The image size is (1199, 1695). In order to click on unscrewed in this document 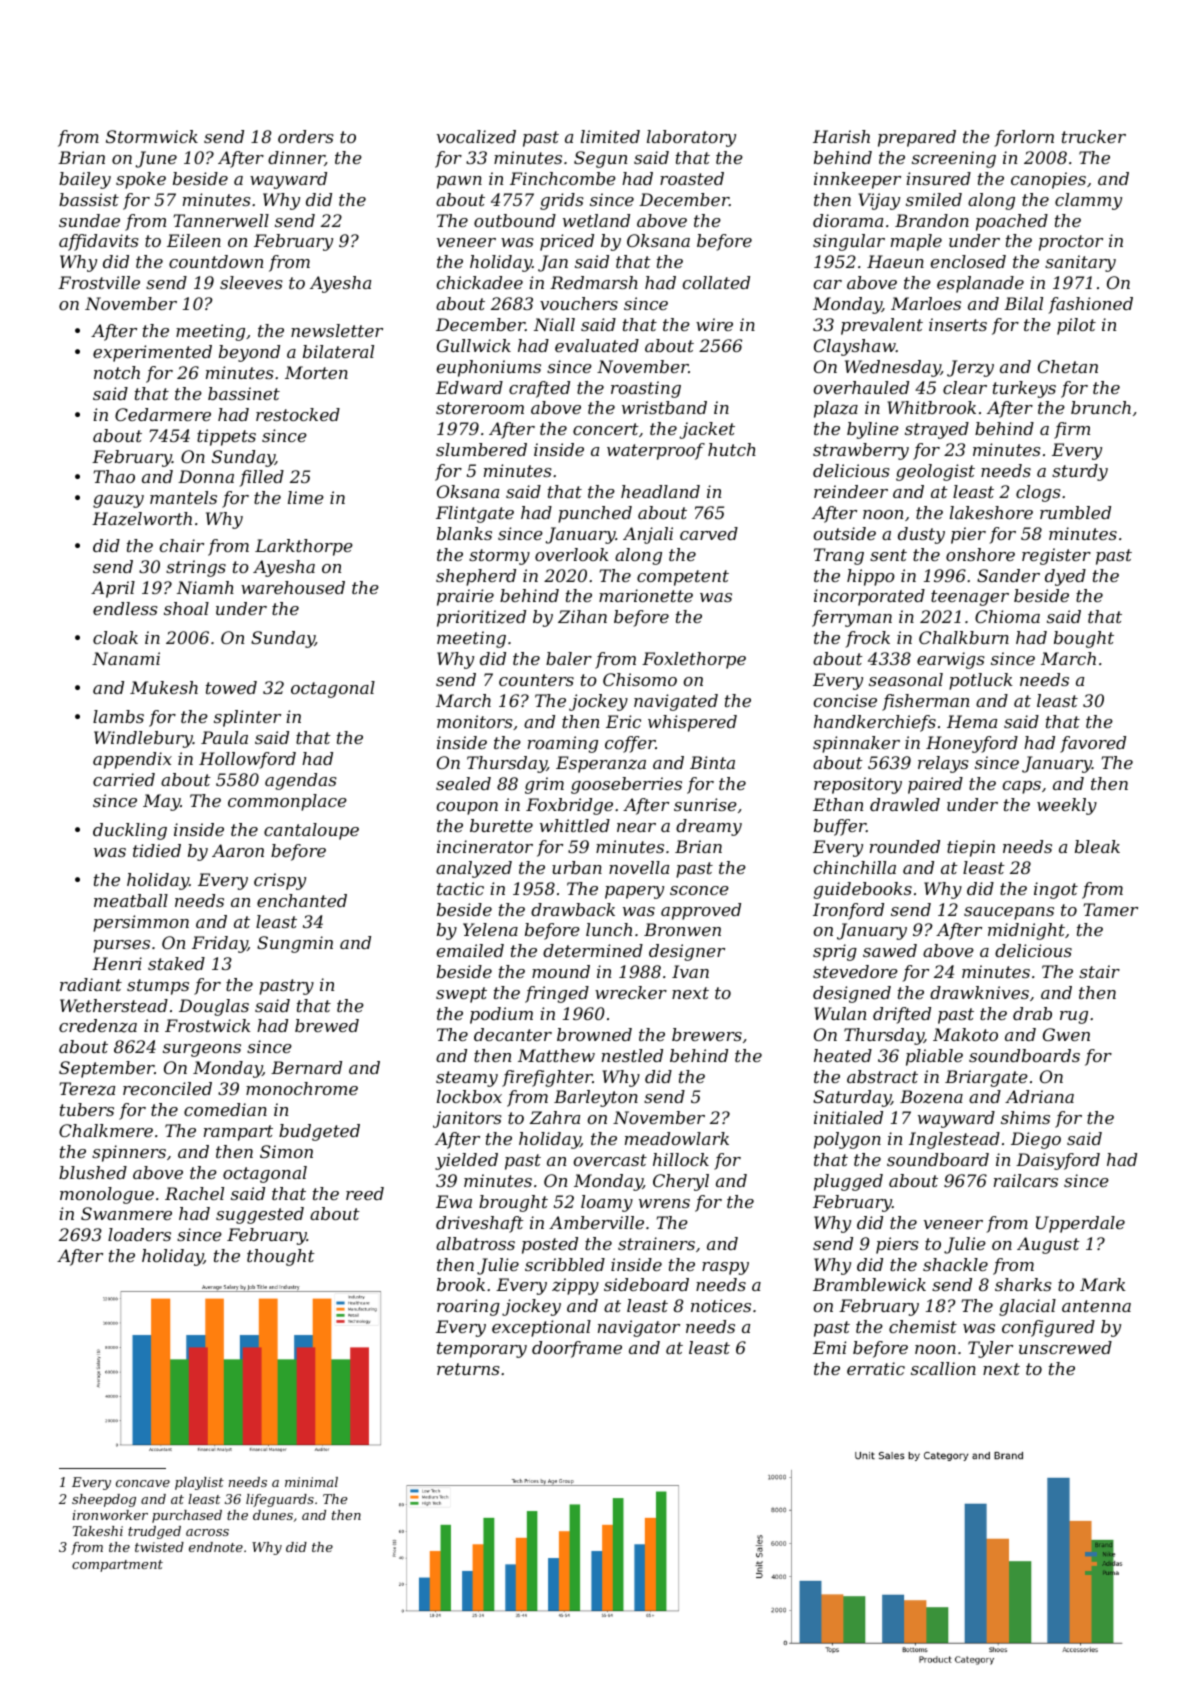, I will do `click(1065, 1347)`.
